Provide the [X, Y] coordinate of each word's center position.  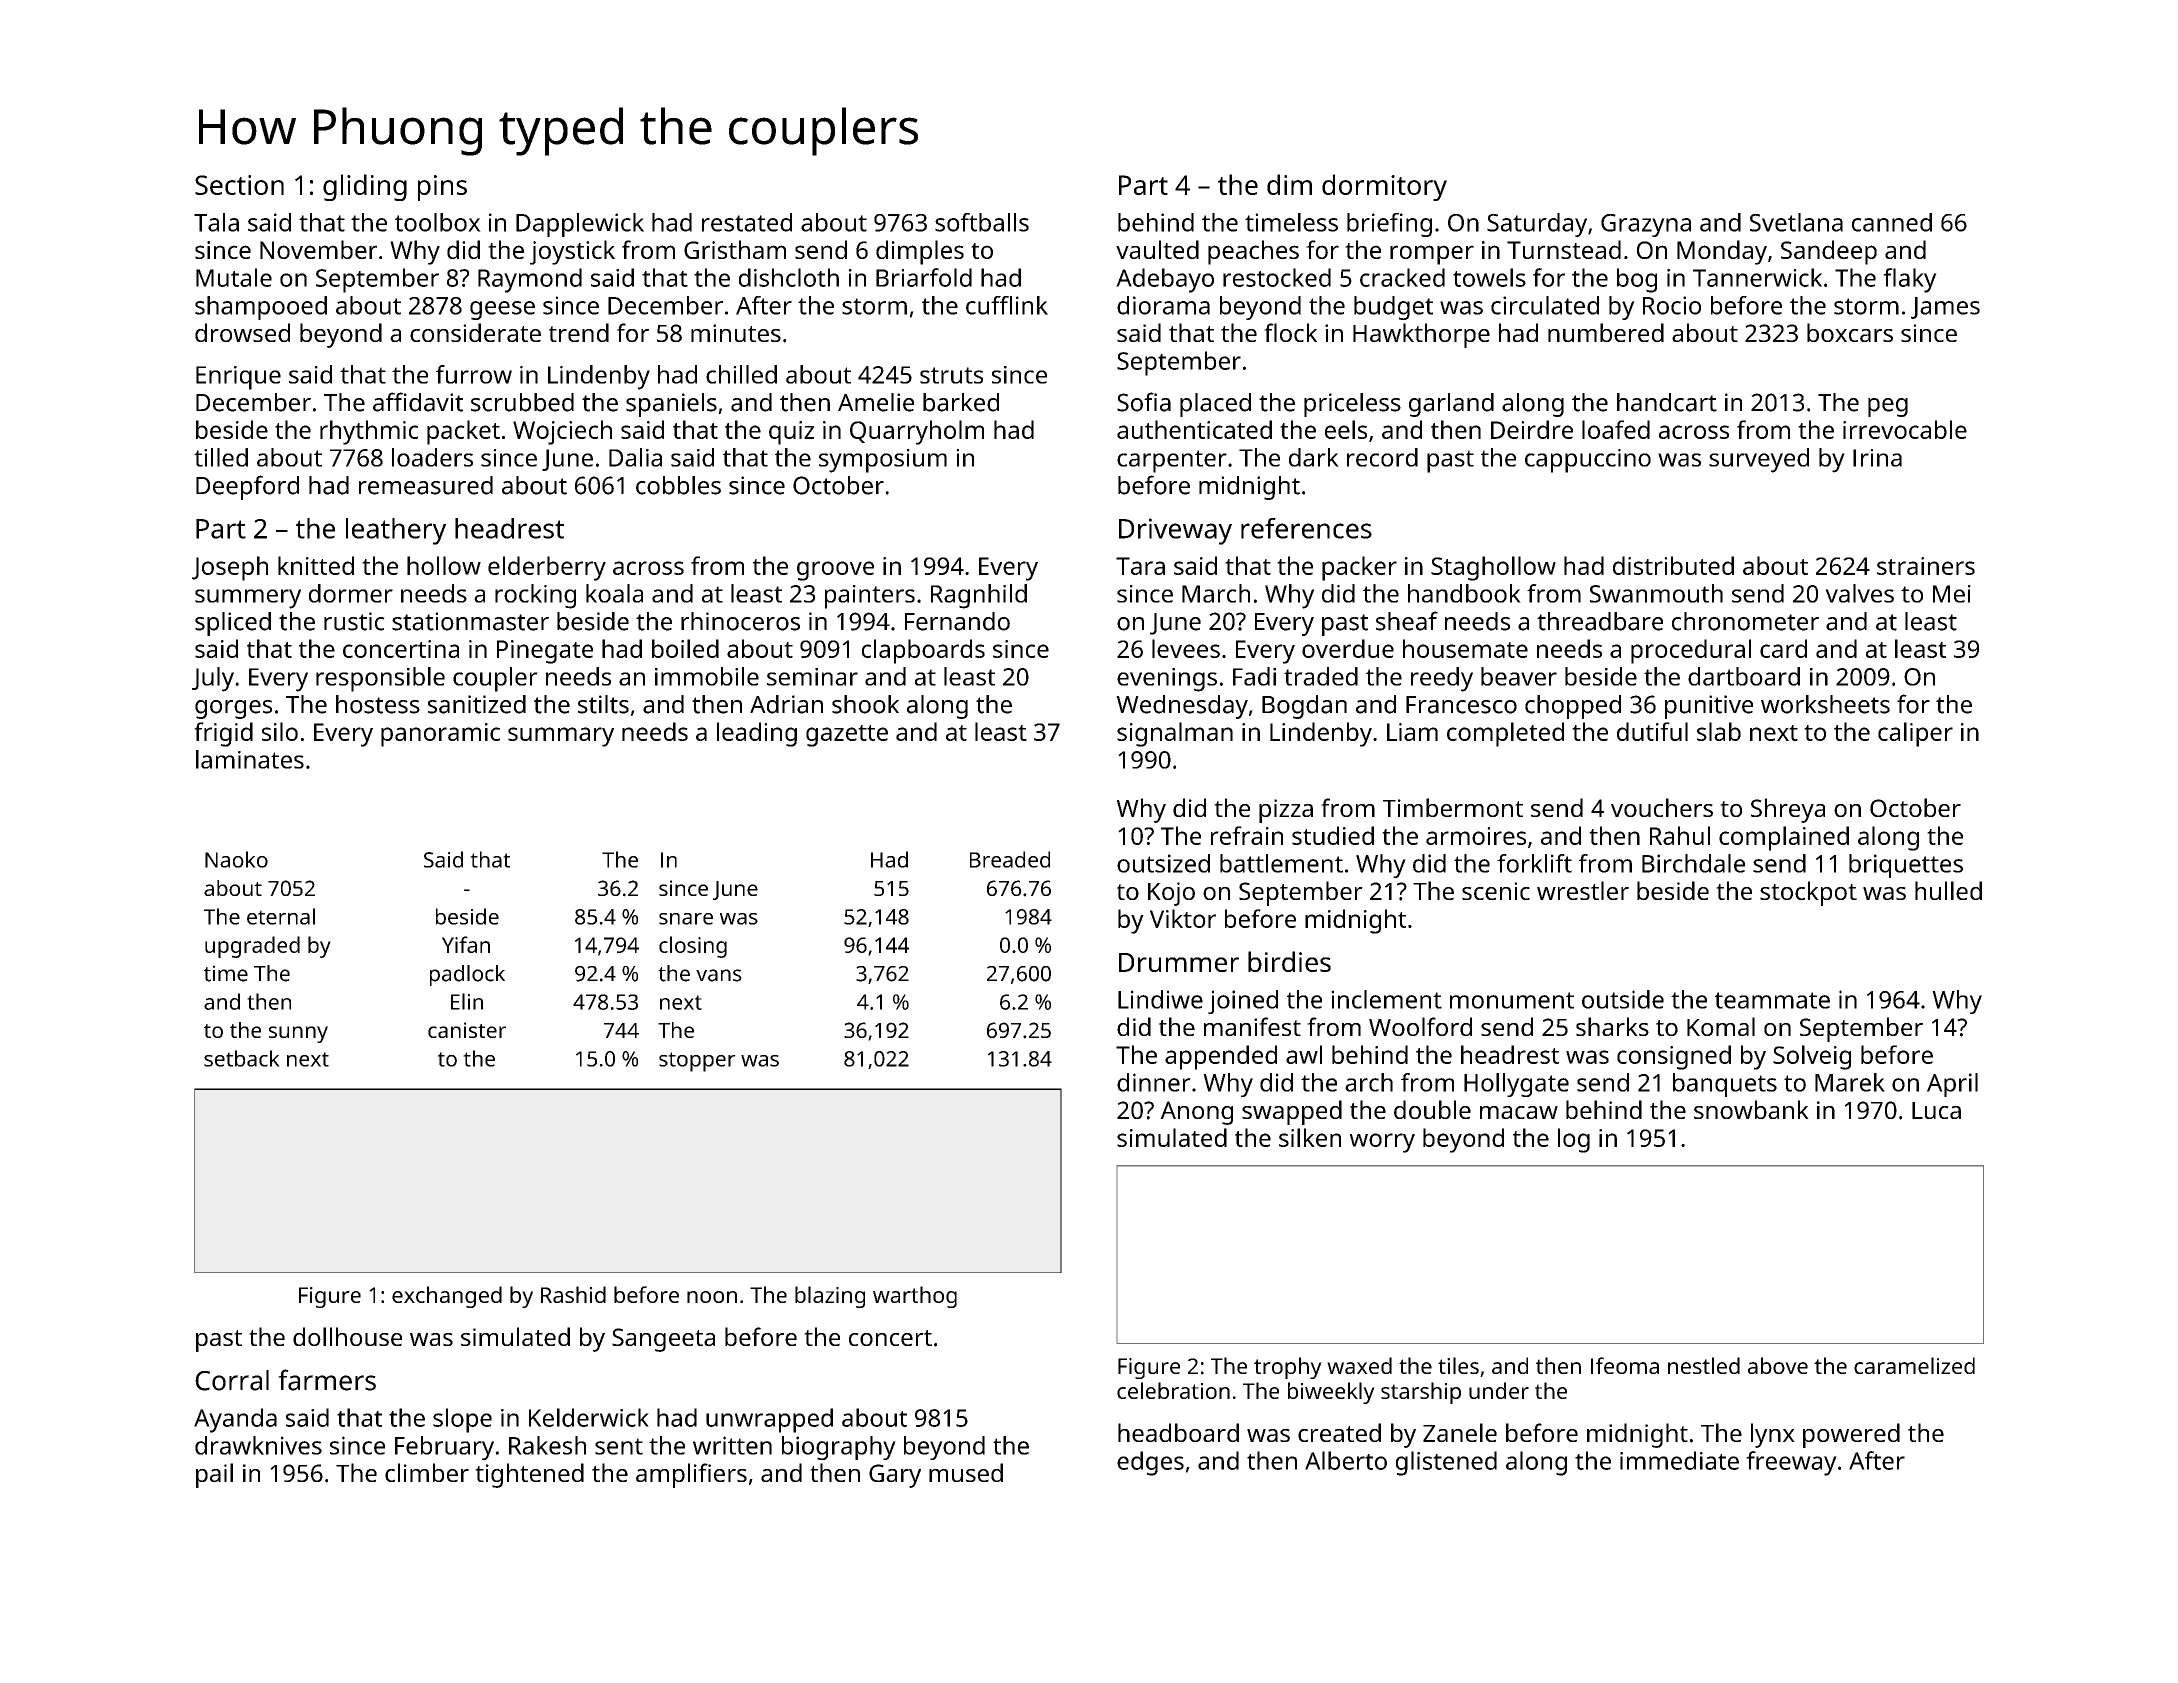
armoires [1476, 836]
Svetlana [1796, 222]
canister [467, 1030]
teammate [1772, 1000]
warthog [915, 1297]
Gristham [735, 249]
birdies [1289, 961]
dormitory [1384, 187]
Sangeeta [663, 1340]
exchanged [447, 1297]
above [1778, 1365]
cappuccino [1588, 461]
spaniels [671, 405]
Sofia [1144, 402]
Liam [1412, 732]
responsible [380, 679]
